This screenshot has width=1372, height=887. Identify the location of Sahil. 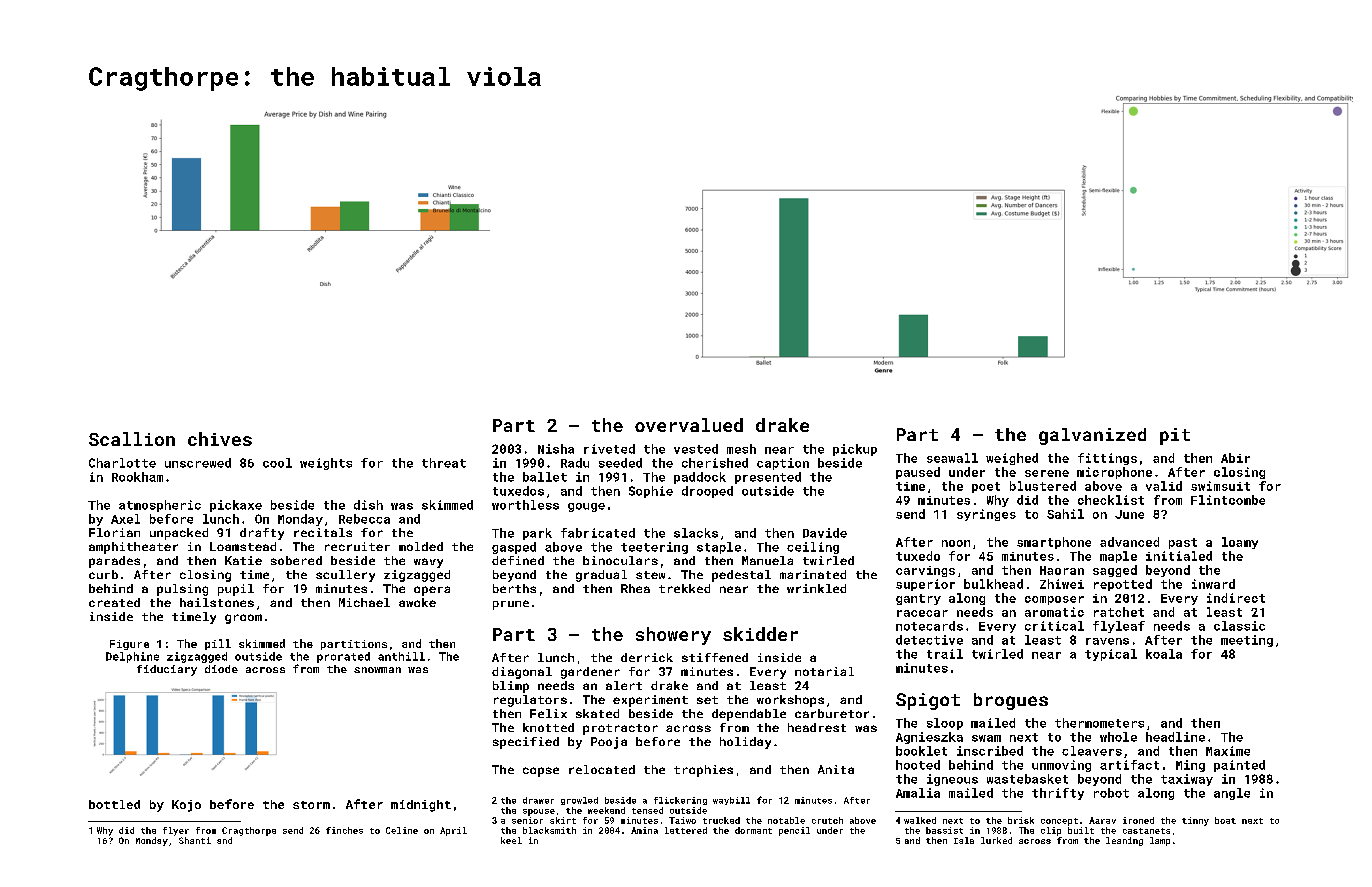
(1065, 514).
